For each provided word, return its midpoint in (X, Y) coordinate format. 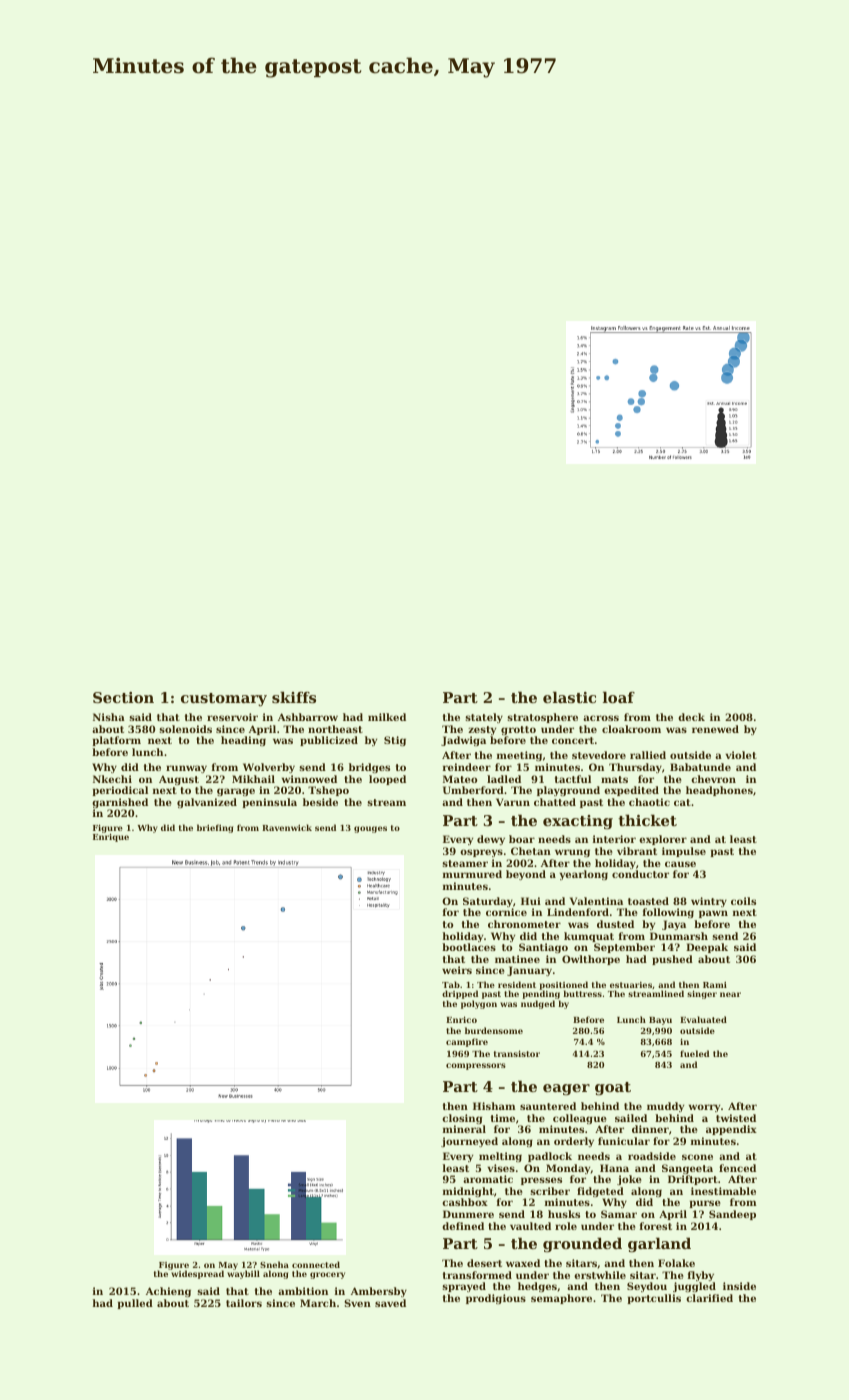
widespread (197, 1275)
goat (613, 1089)
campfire (467, 1042)
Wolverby (269, 768)
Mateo (460, 779)
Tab (451, 984)
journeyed (469, 1142)
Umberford (473, 790)
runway (186, 769)
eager (566, 1090)
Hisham (494, 1106)
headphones (719, 791)
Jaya (674, 925)
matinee (517, 959)
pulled (135, 1304)
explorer (663, 840)
